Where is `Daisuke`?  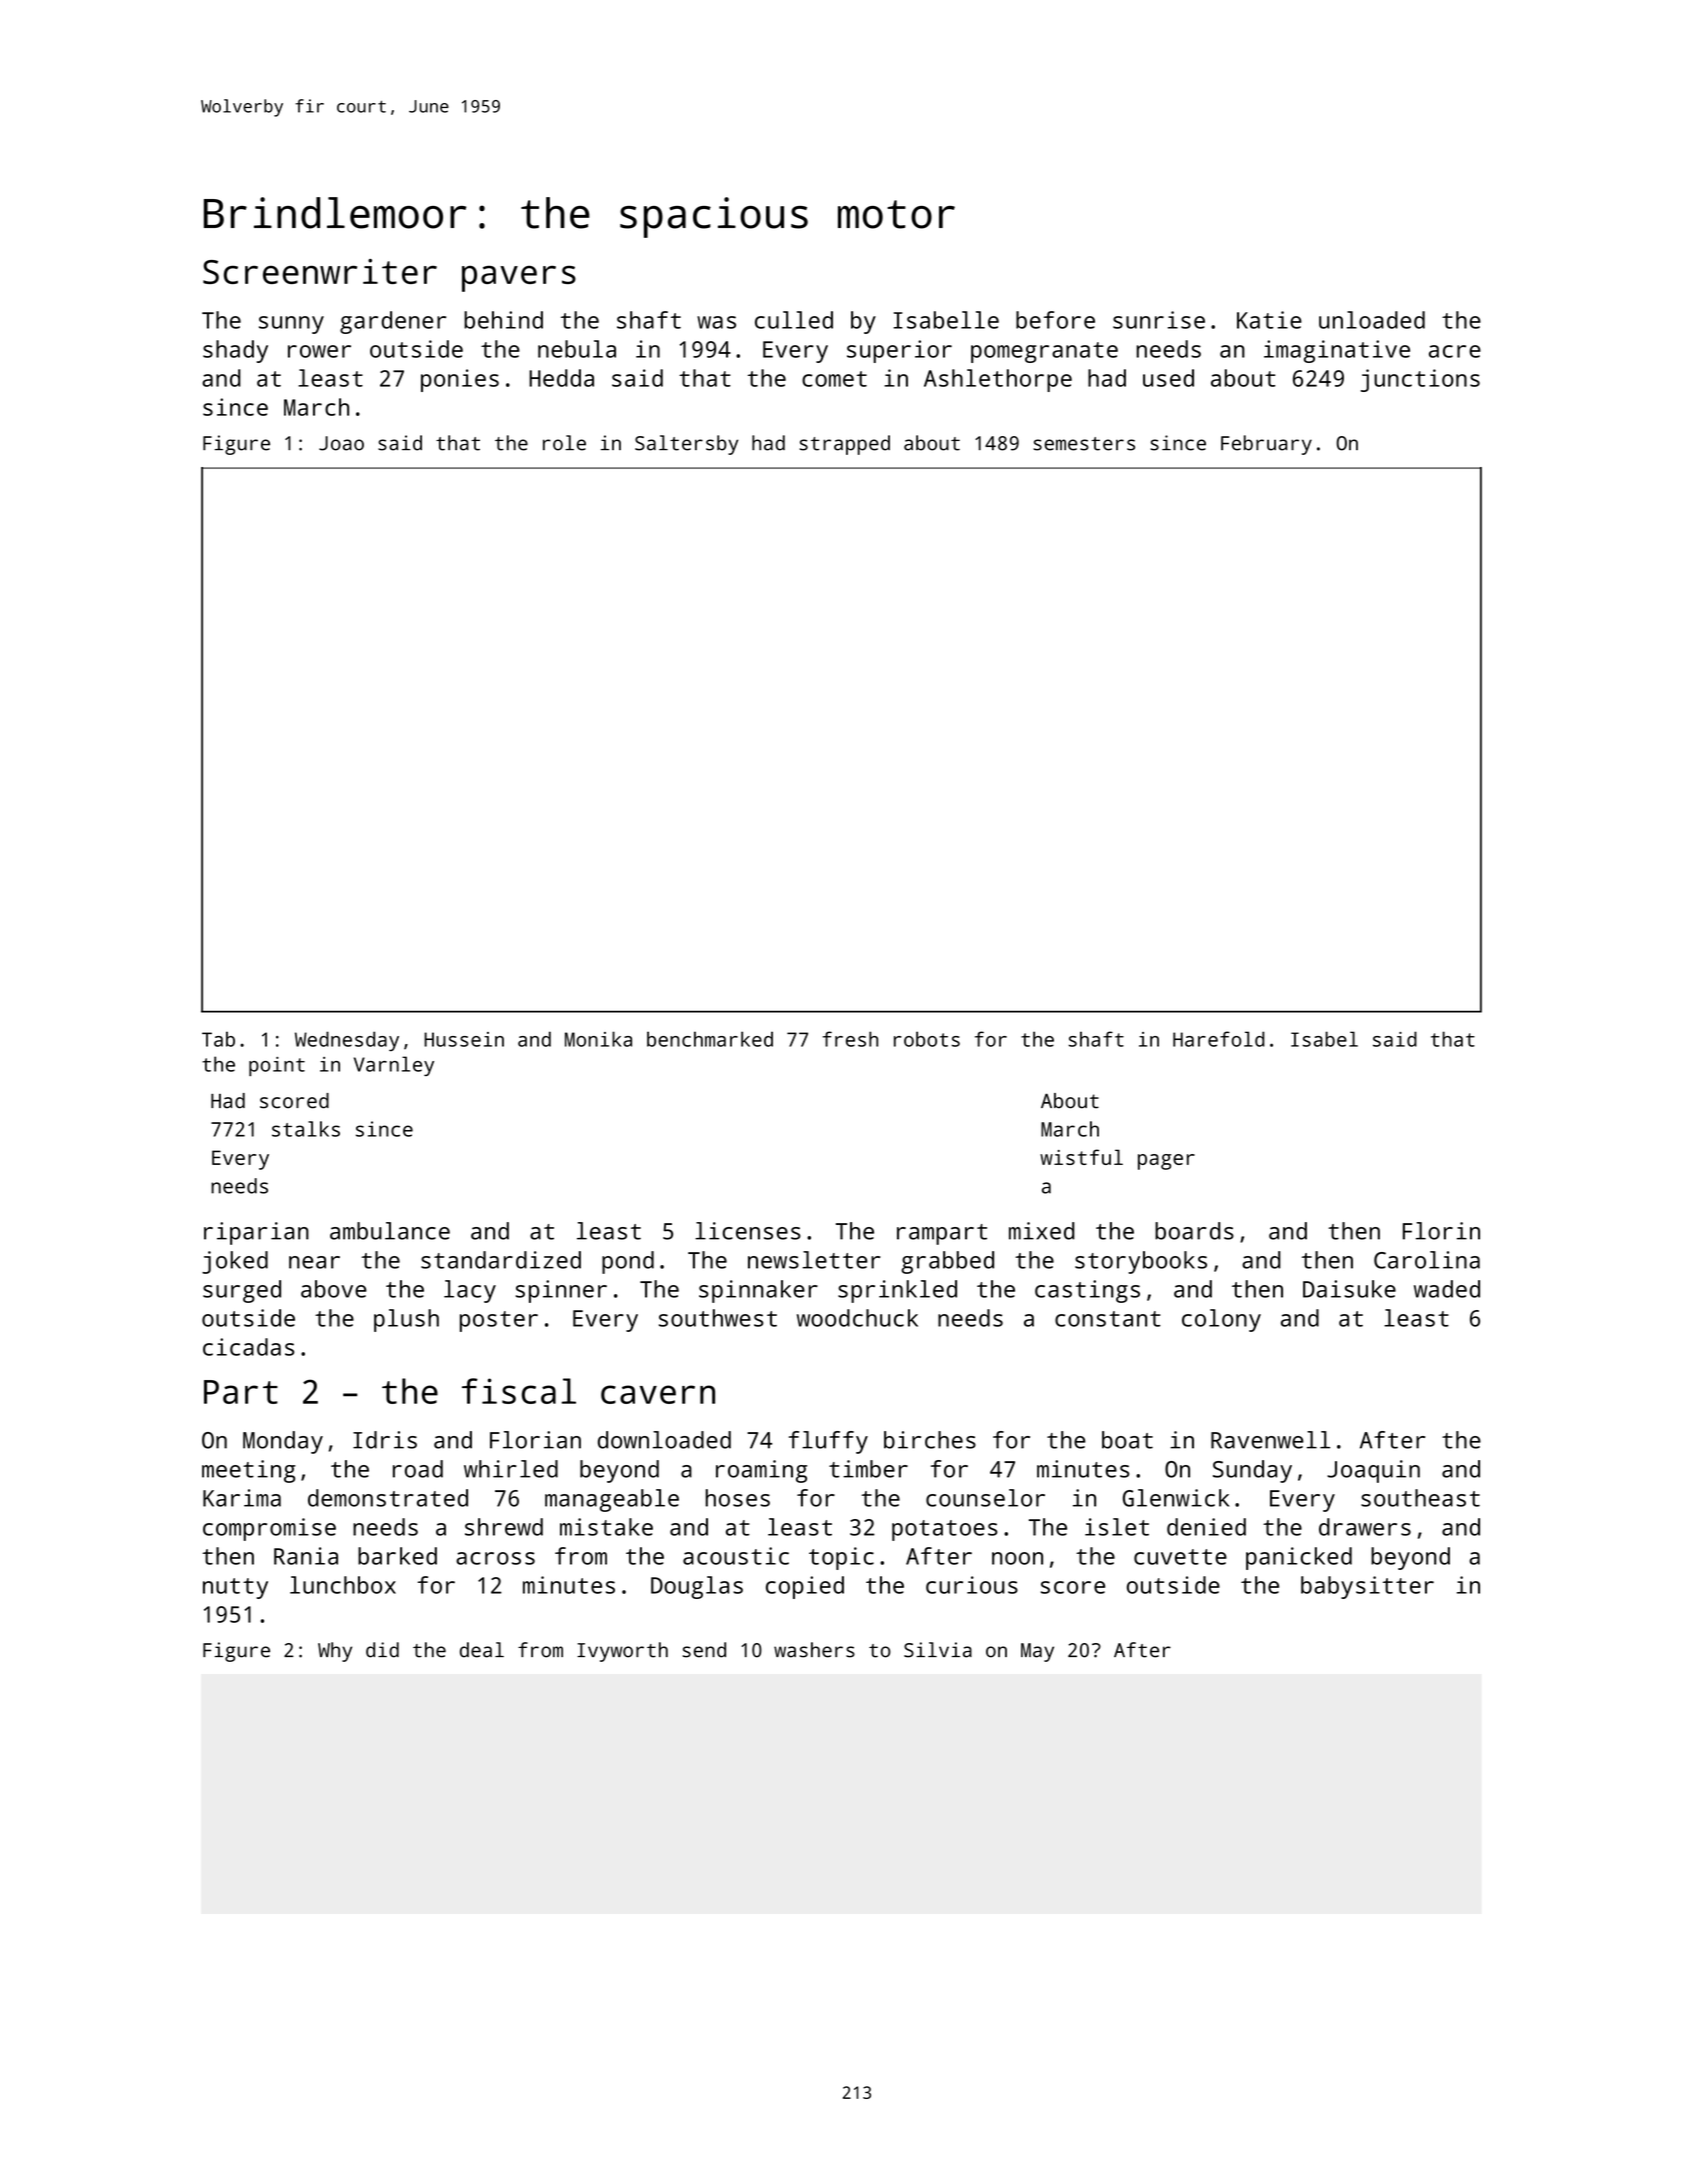
Daisuke is located at coordinates (1349, 1289).
